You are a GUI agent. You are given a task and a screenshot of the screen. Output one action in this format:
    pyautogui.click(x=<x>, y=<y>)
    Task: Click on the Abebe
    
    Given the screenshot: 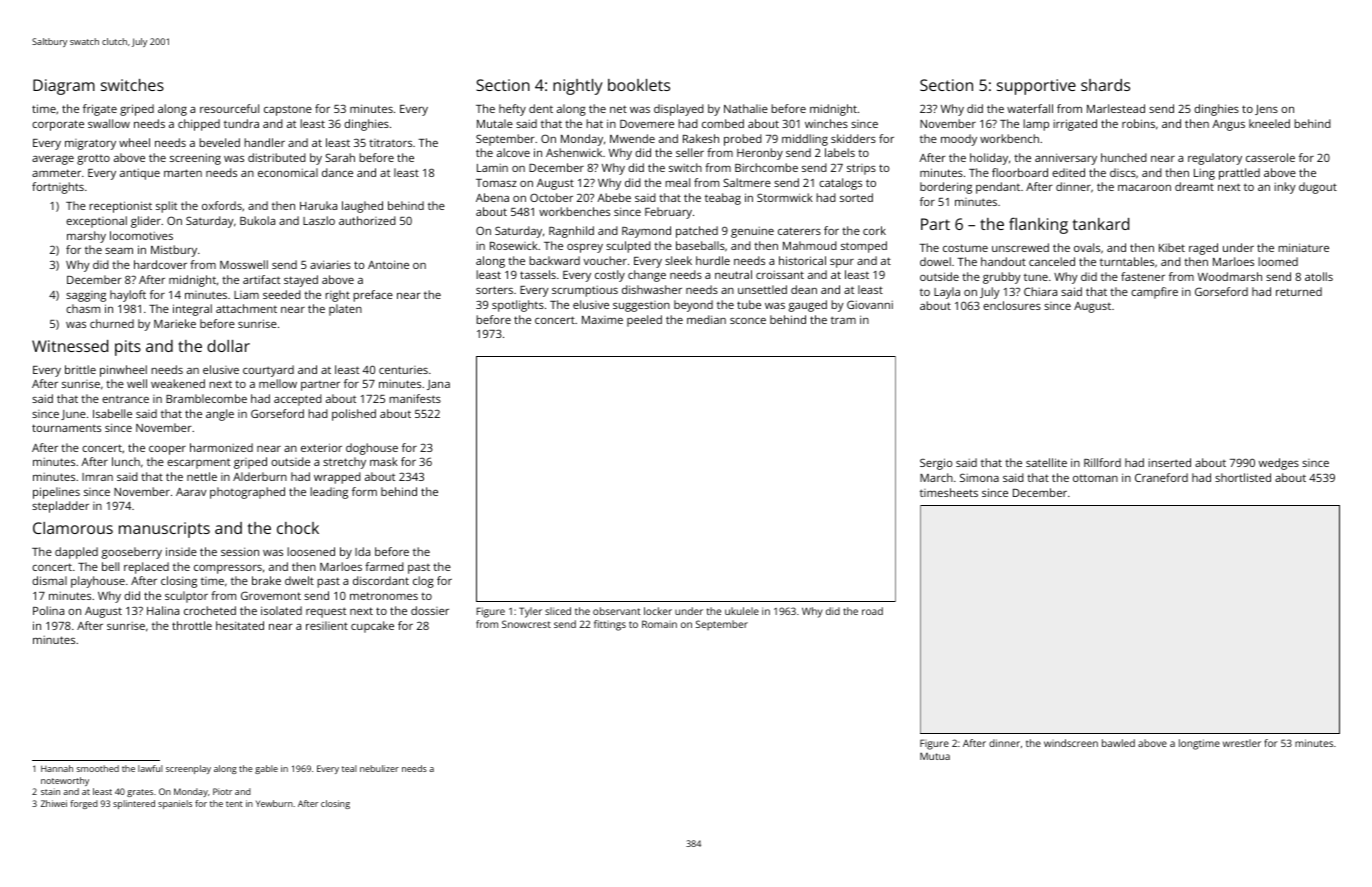 What is the action you would take?
    pyautogui.click(x=614, y=197)
